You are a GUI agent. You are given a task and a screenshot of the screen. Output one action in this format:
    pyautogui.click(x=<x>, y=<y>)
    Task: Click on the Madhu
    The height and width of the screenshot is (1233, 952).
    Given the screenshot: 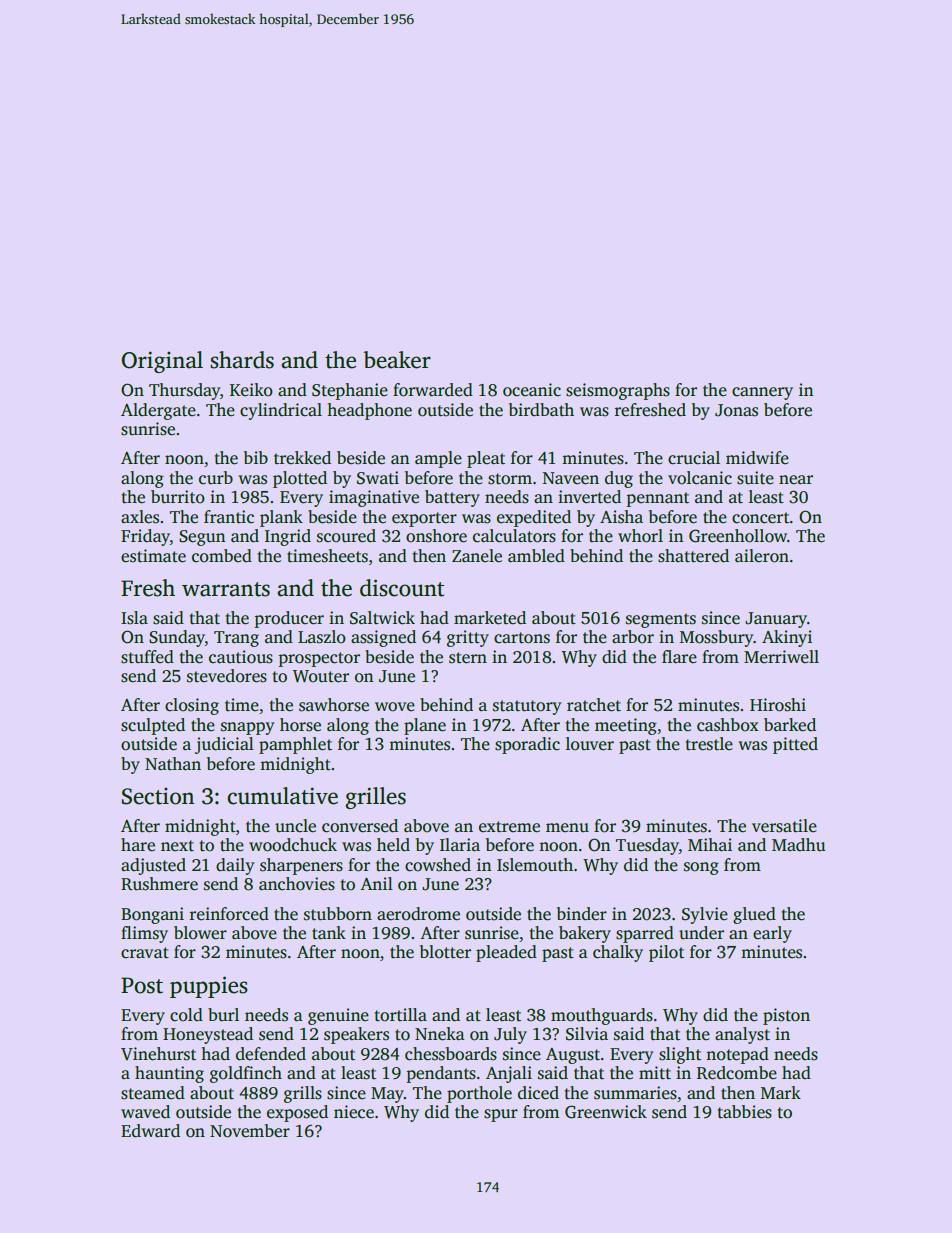 What is the action you would take?
    pyautogui.click(x=798, y=845)
